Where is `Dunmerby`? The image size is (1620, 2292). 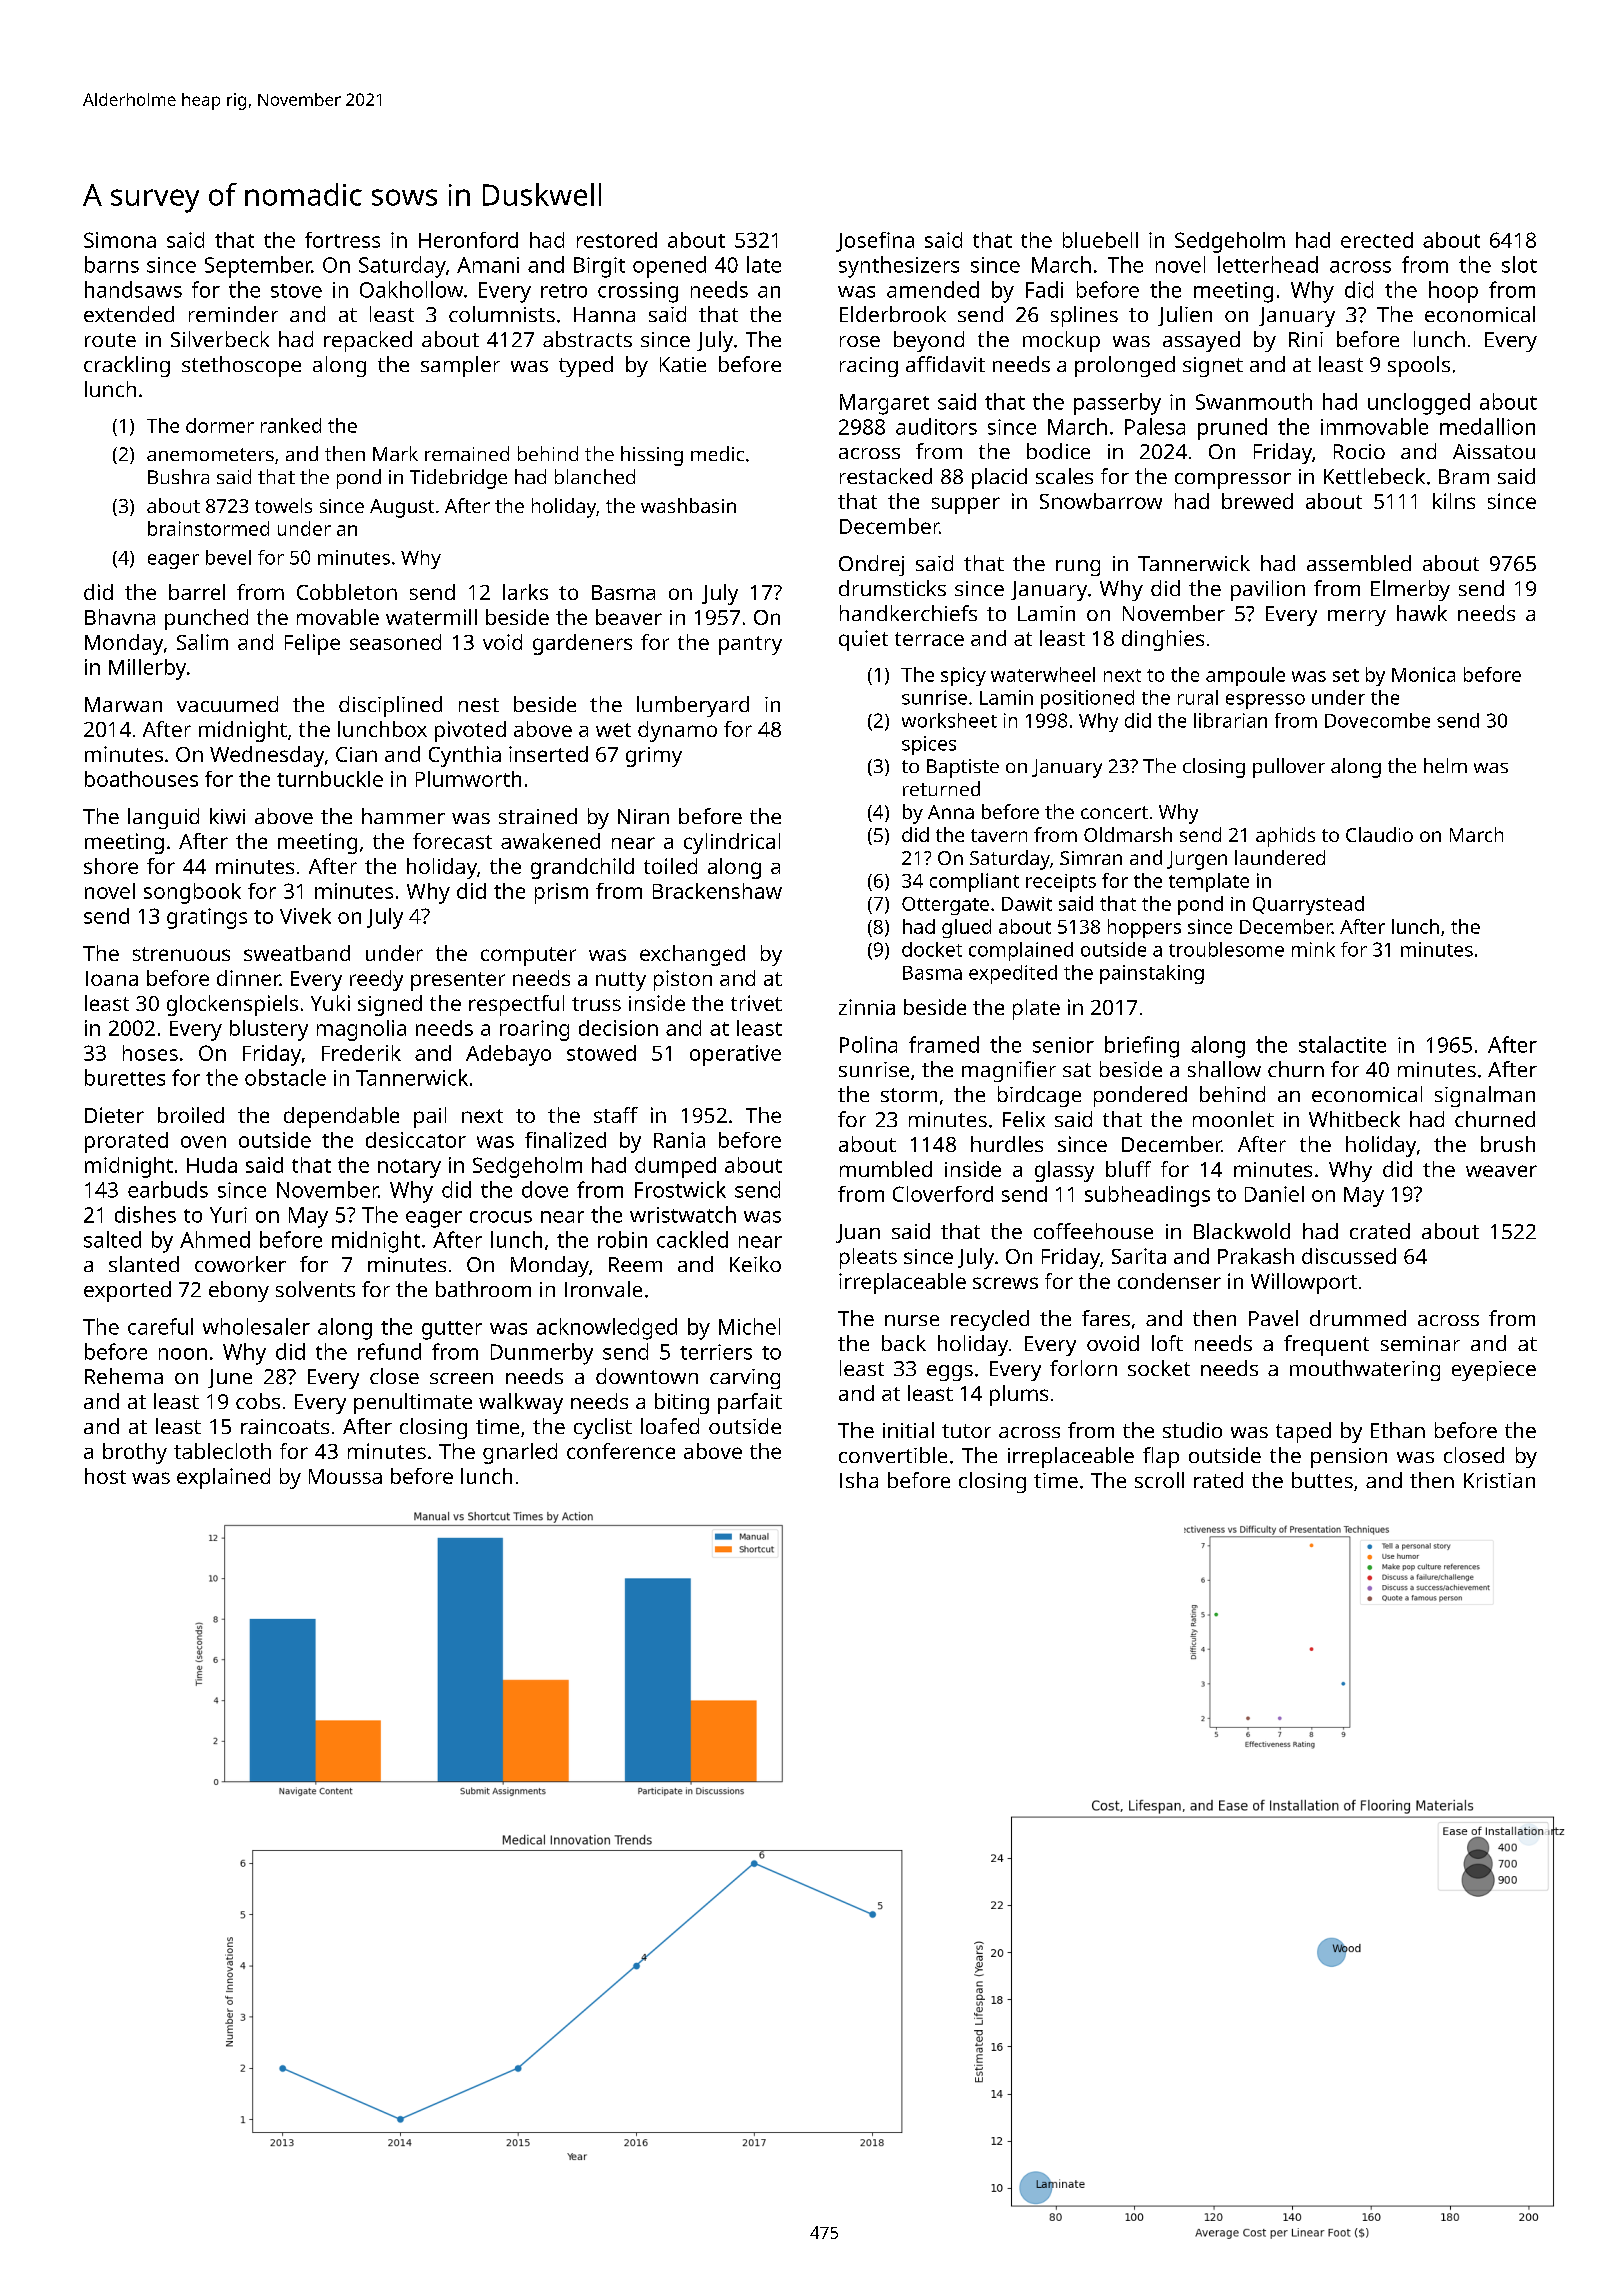
Dunmerby is located at coordinates (542, 1354).
